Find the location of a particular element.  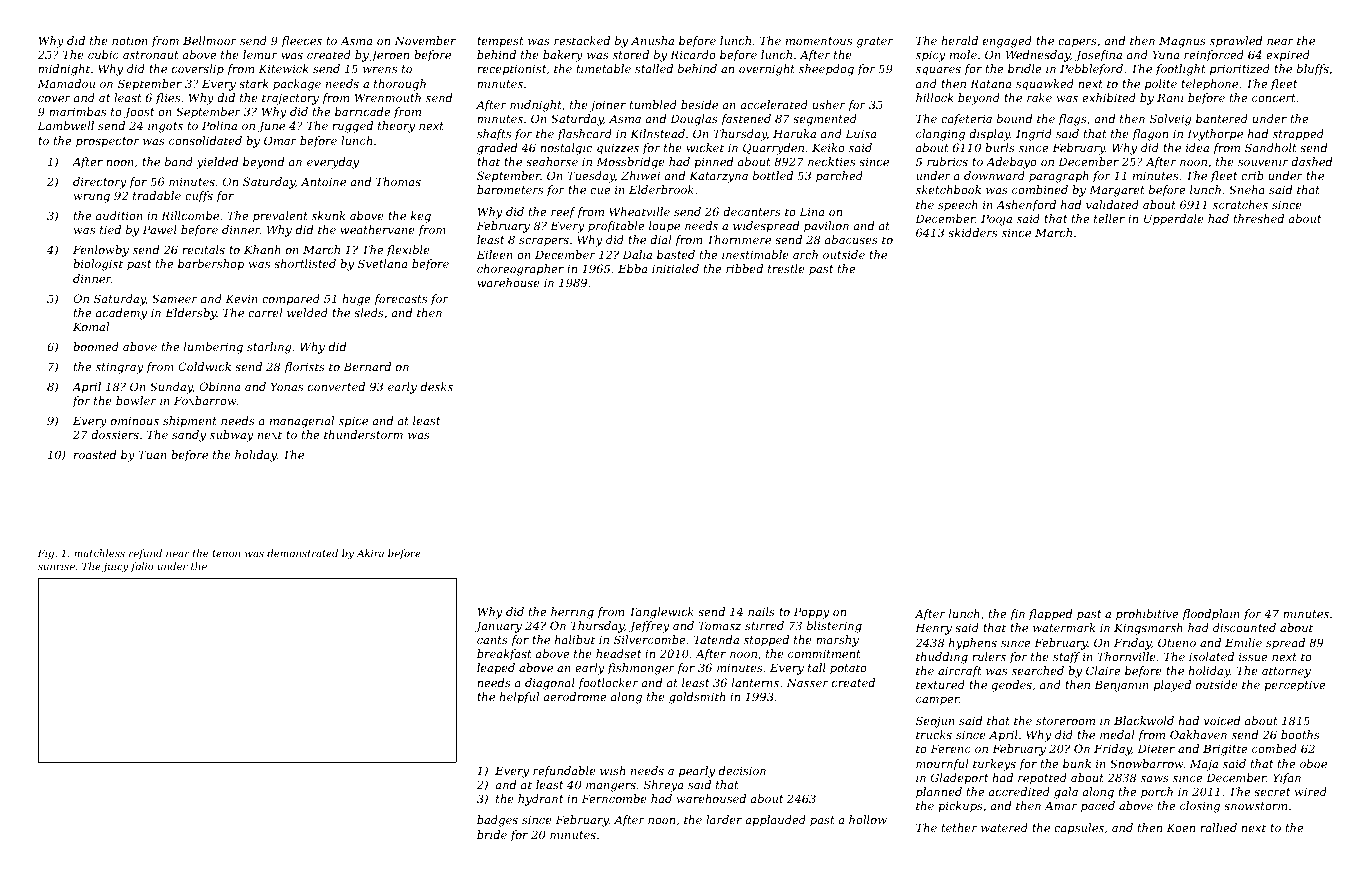

Komal is located at coordinates (91, 326).
